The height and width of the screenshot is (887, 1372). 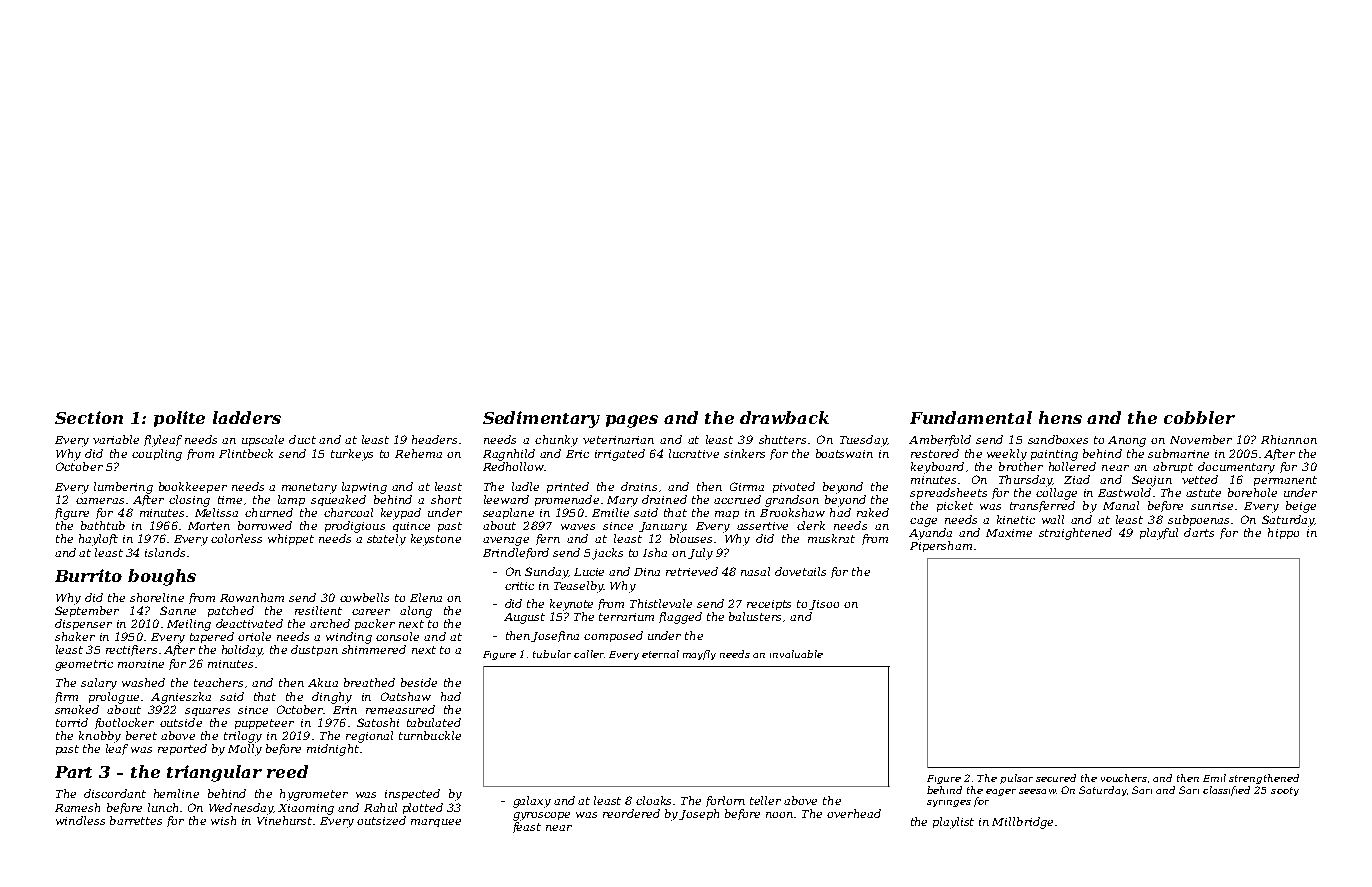 I want to click on washed, so click(x=143, y=682).
